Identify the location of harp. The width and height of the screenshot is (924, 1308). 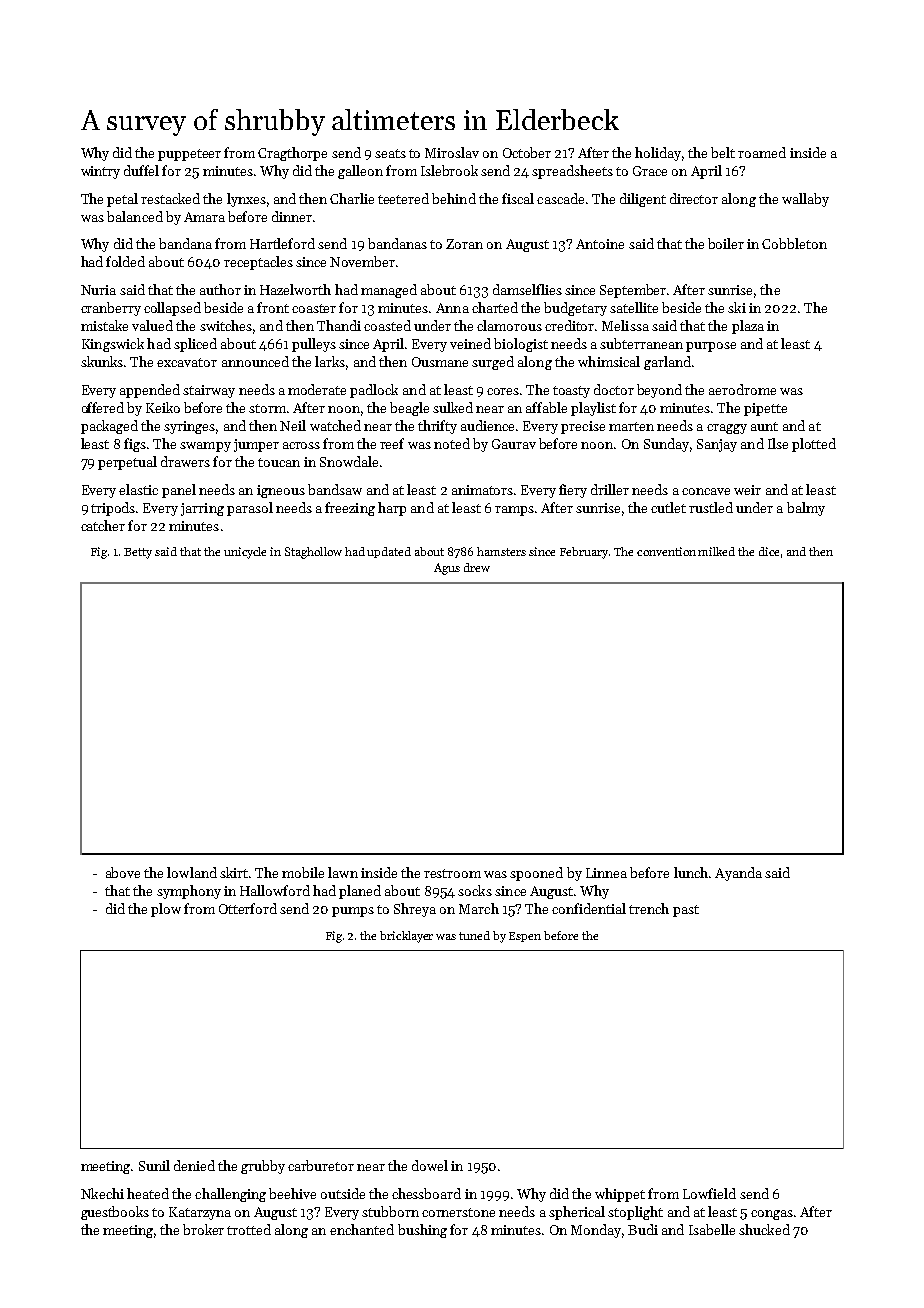
(392, 509).
